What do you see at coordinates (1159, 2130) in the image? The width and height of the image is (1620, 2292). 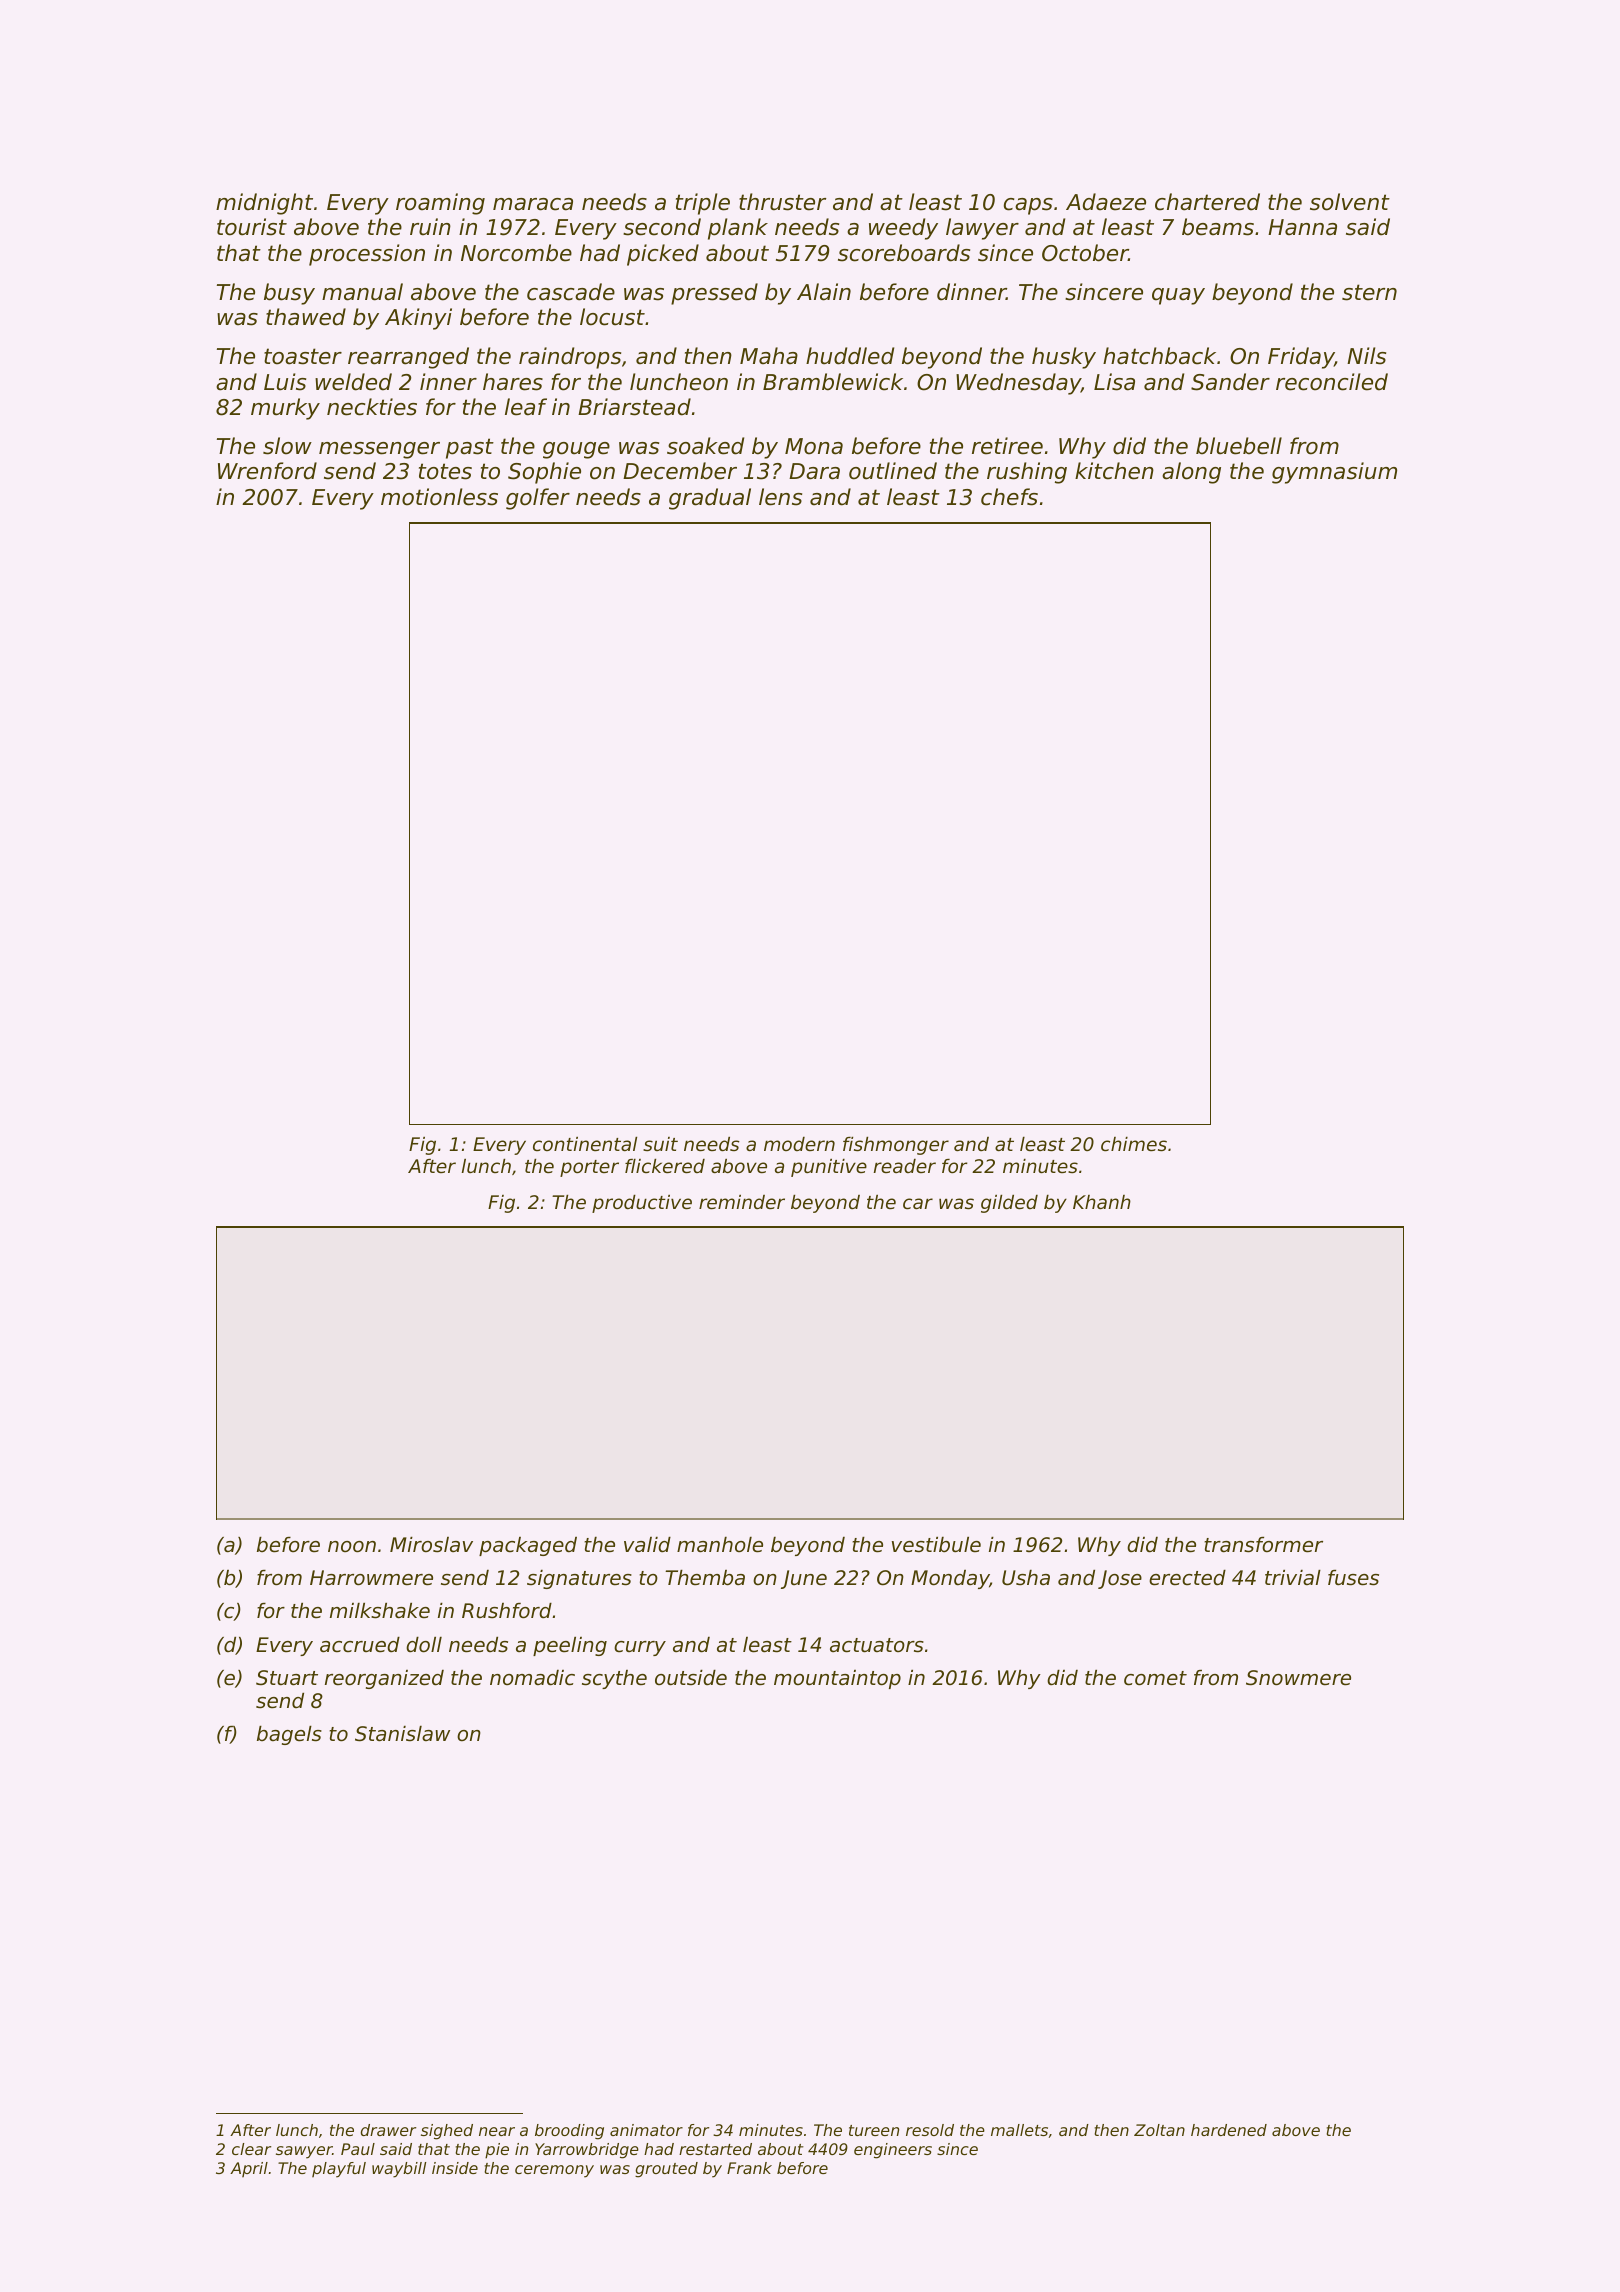 I see `Zoltan` at bounding box center [1159, 2130].
